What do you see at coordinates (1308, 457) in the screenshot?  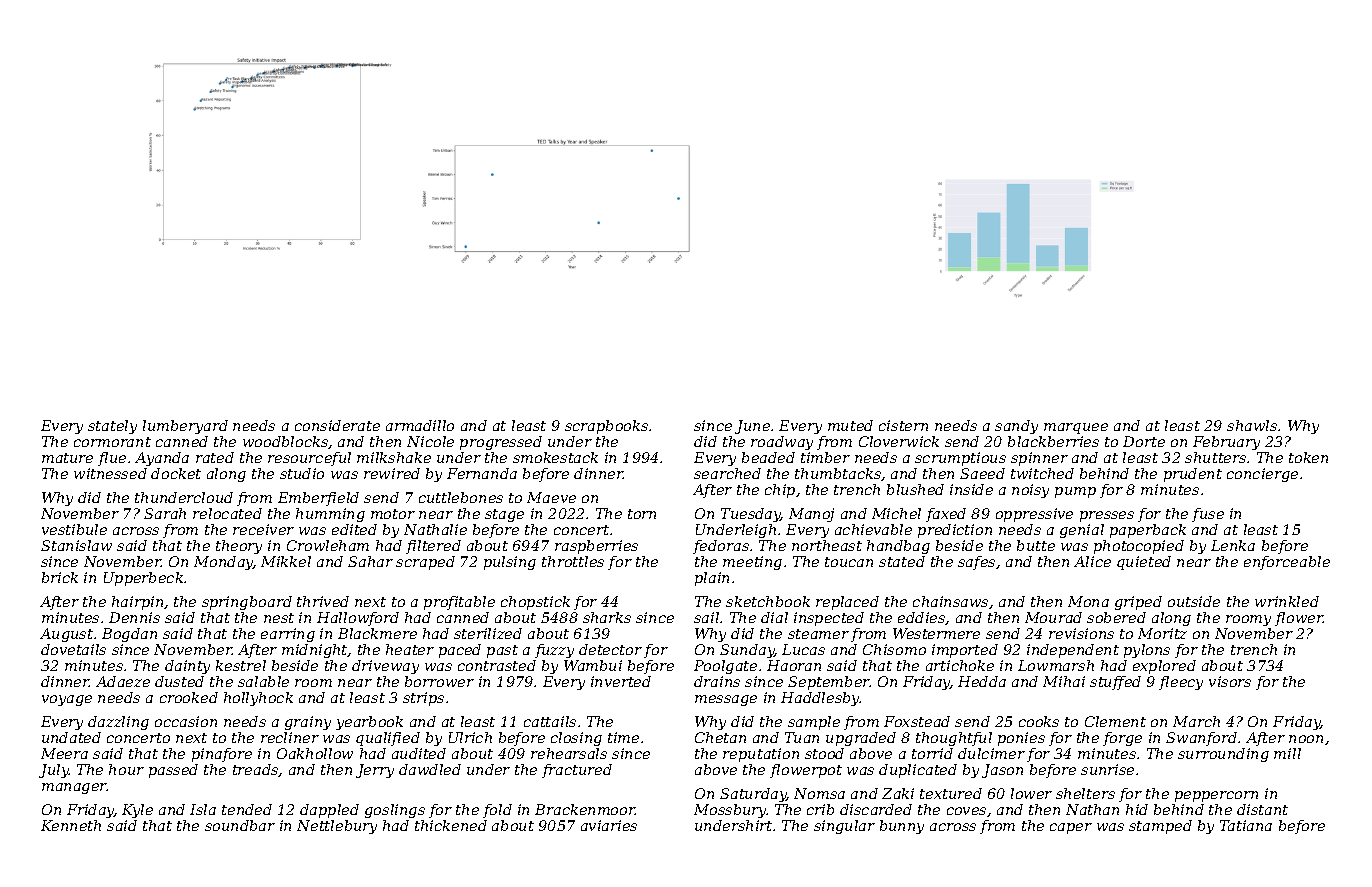 I see `token` at bounding box center [1308, 457].
